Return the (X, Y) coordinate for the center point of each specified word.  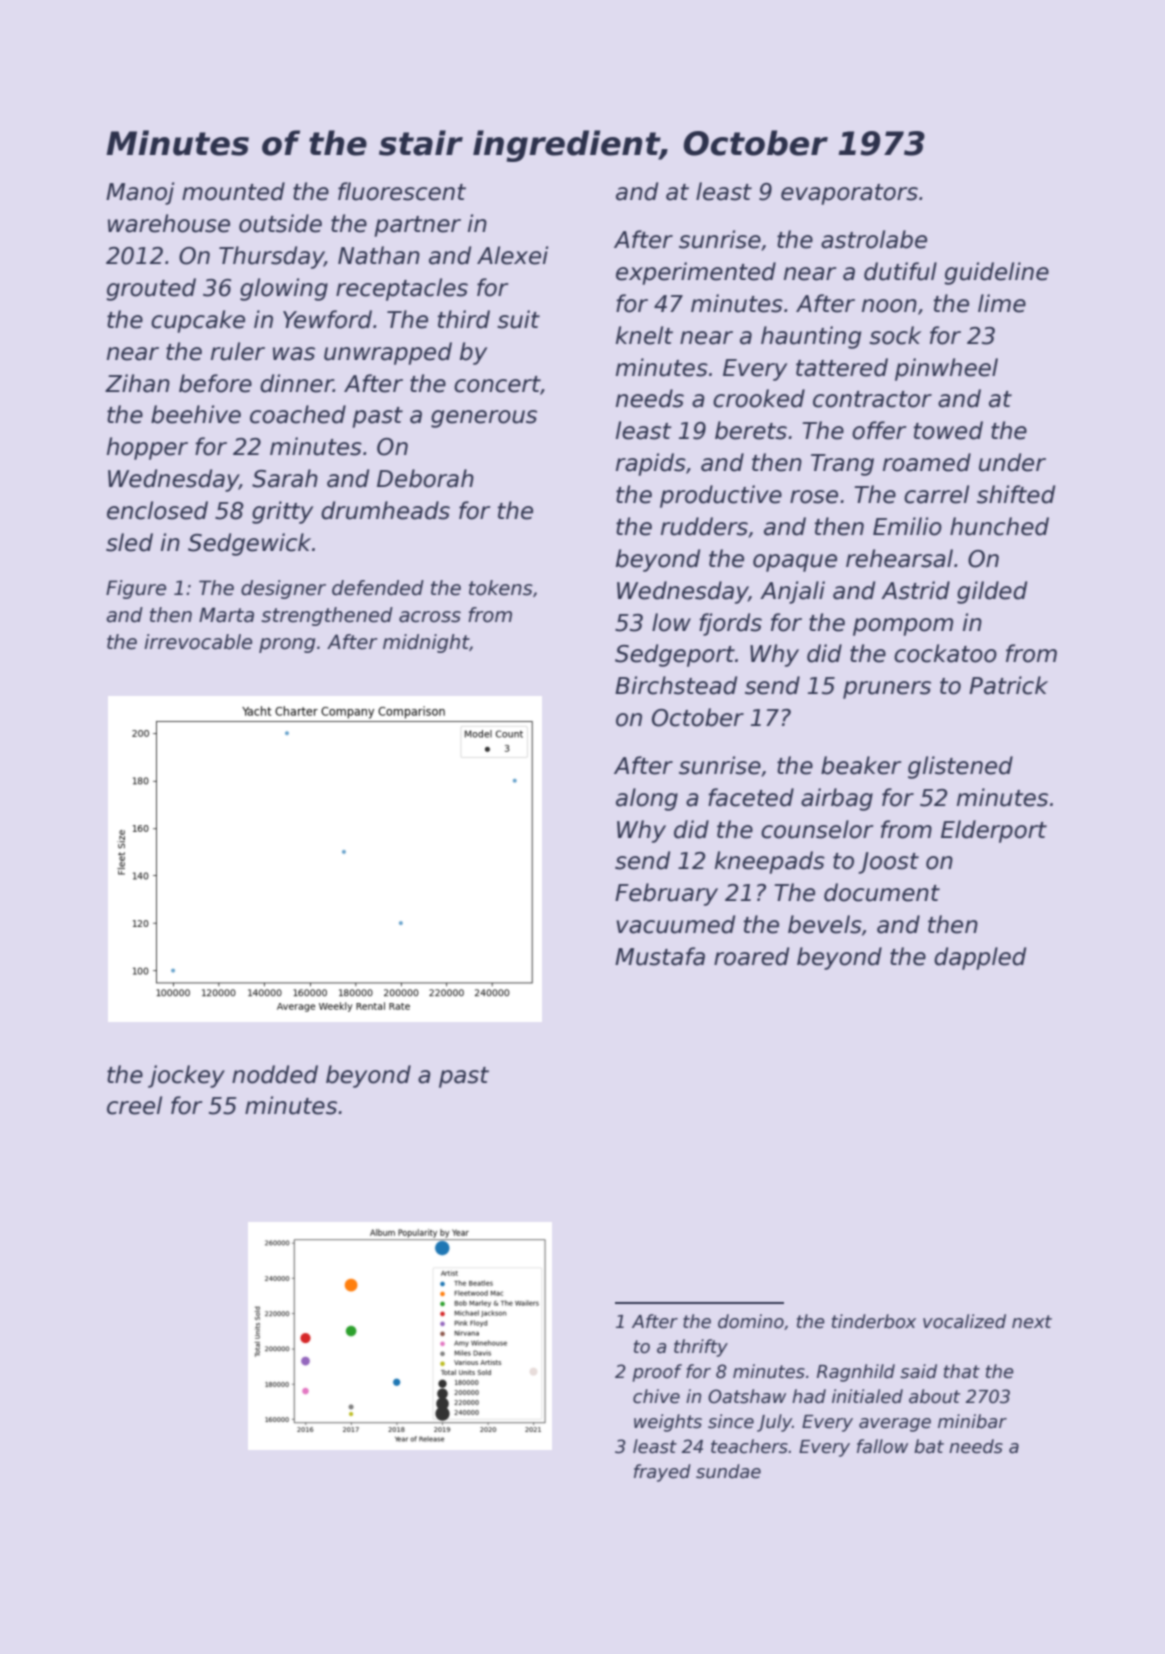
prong (287, 645)
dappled (980, 958)
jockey (186, 1076)
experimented (696, 273)
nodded (275, 1074)
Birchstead (676, 685)
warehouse (169, 223)
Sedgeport (675, 655)
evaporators (849, 194)
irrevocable (198, 642)
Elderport (994, 831)
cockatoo (945, 653)
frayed (662, 1473)
